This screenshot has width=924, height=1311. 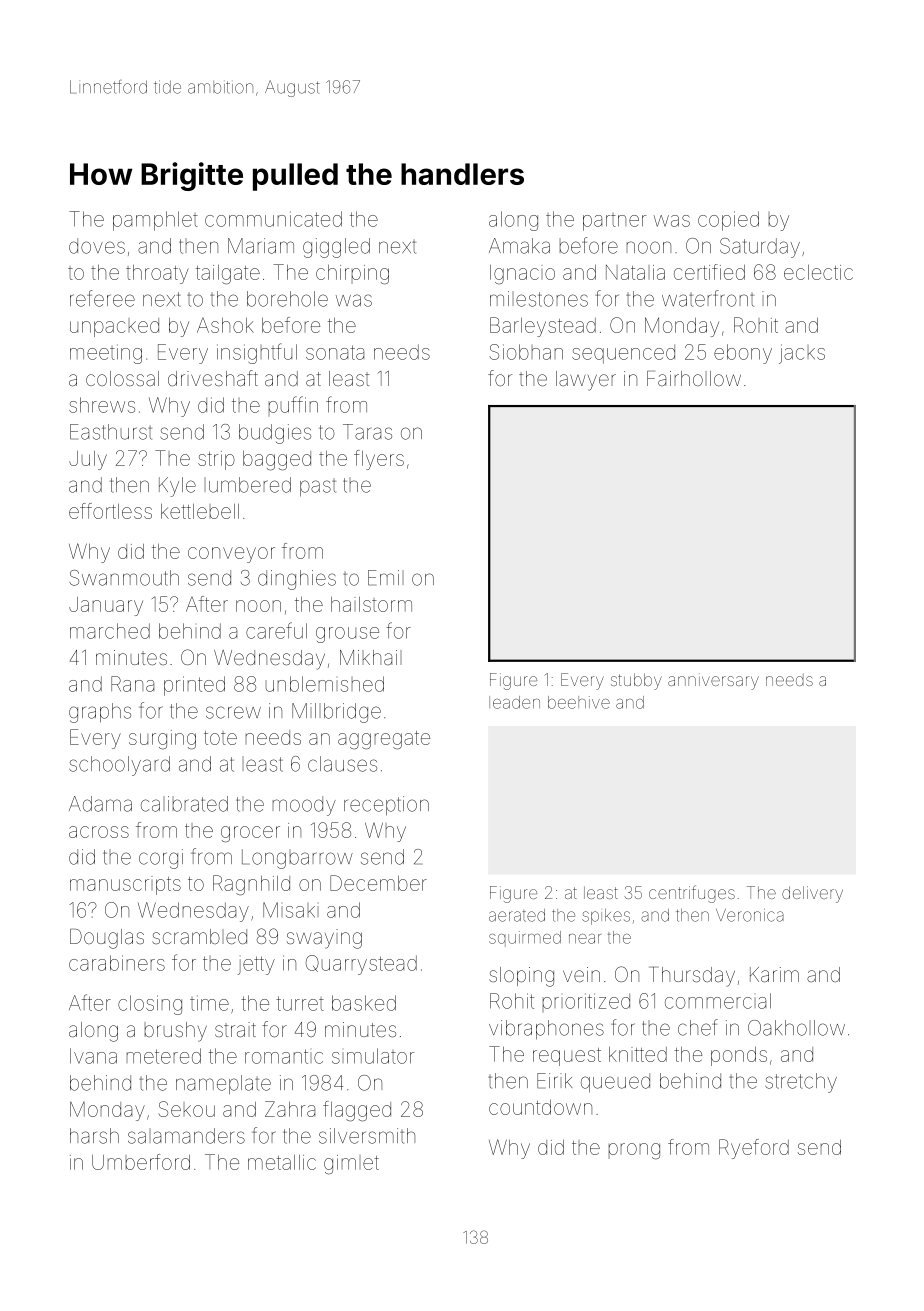 I want to click on jacks, so click(x=802, y=354).
